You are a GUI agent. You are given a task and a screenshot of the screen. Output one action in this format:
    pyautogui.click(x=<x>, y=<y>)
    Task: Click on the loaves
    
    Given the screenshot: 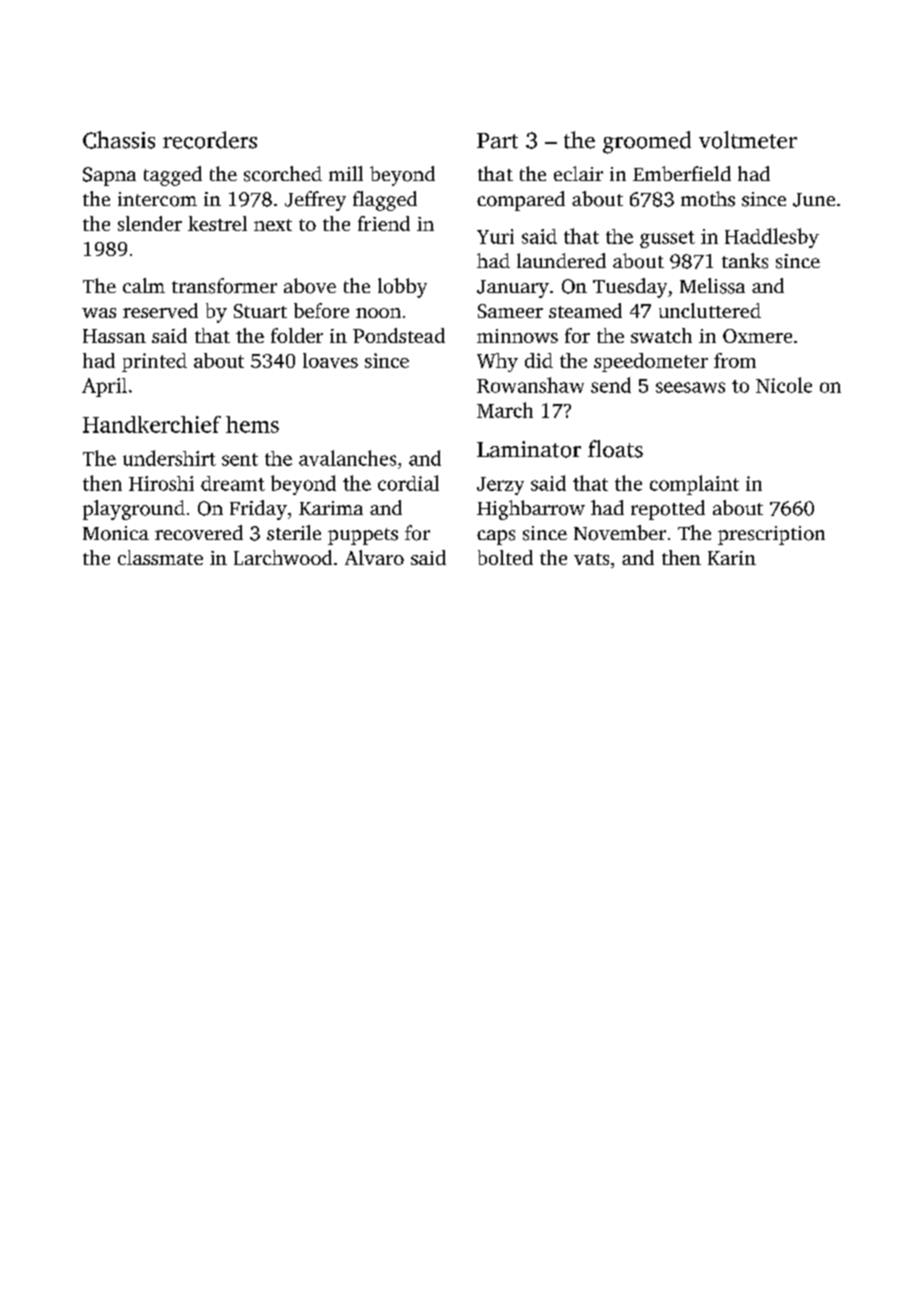 What is the action you would take?
    pyautogui.click(x=330, y=360)
